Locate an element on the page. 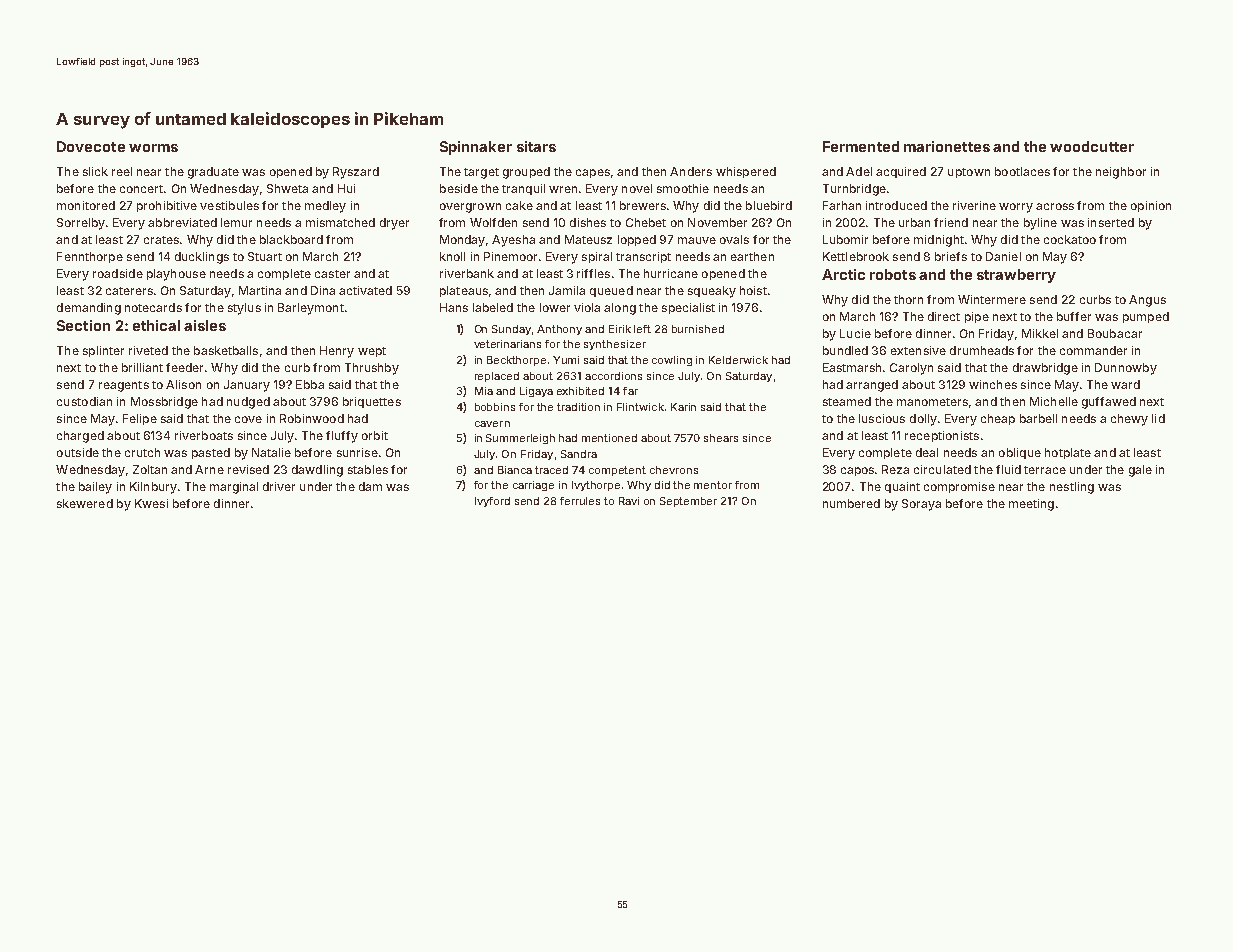  Anthony is located at coordinates (559, 330).
